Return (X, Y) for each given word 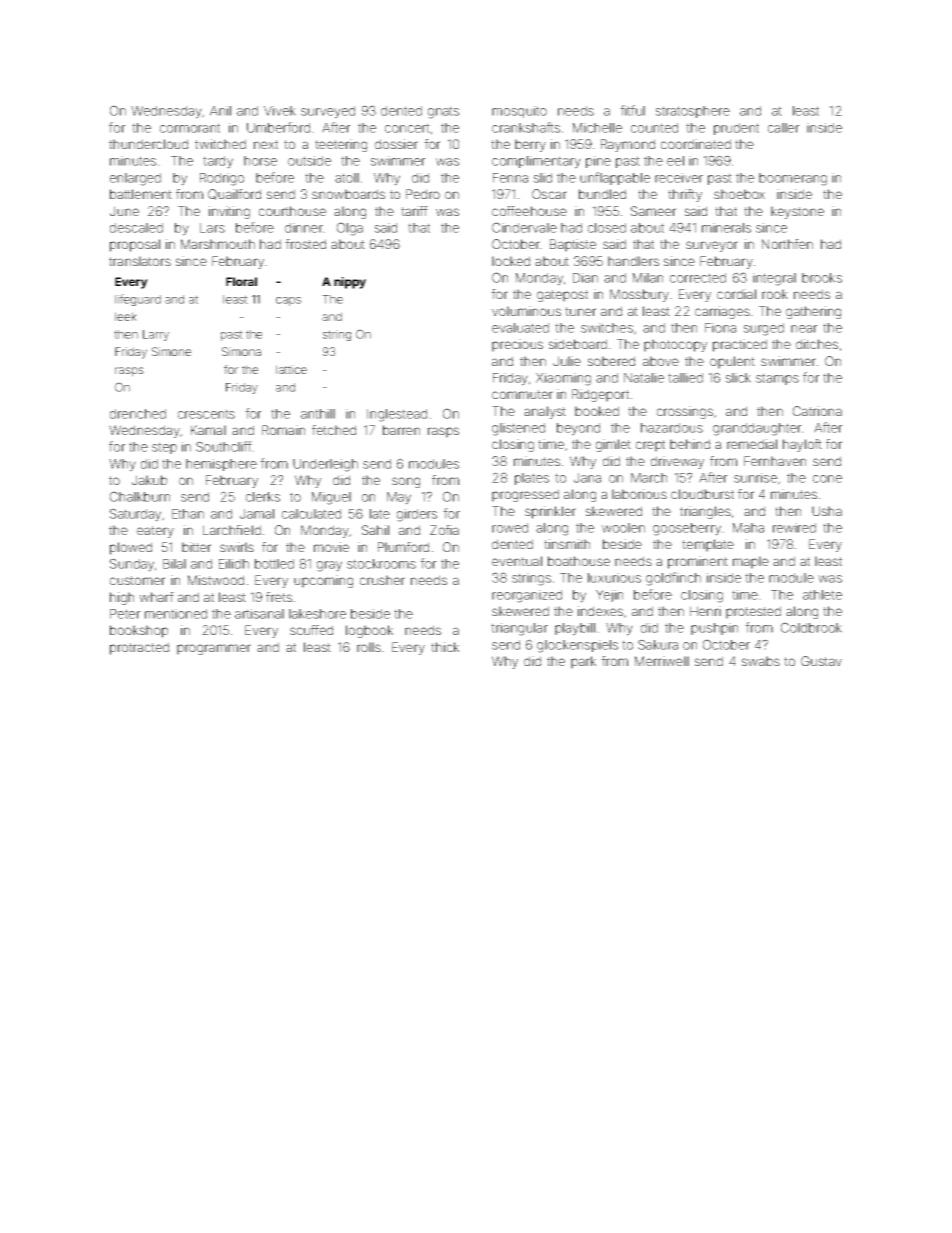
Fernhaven (775, 461)
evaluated (520, 328)
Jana (587, 478)
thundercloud (148, 144)
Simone (171, 351)
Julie (567, 361)
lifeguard (138, 300)
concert (407, 128)
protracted (139, 648)
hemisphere (221, 465)
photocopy (675, 345)
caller (783, 128)
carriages (722, 312)
